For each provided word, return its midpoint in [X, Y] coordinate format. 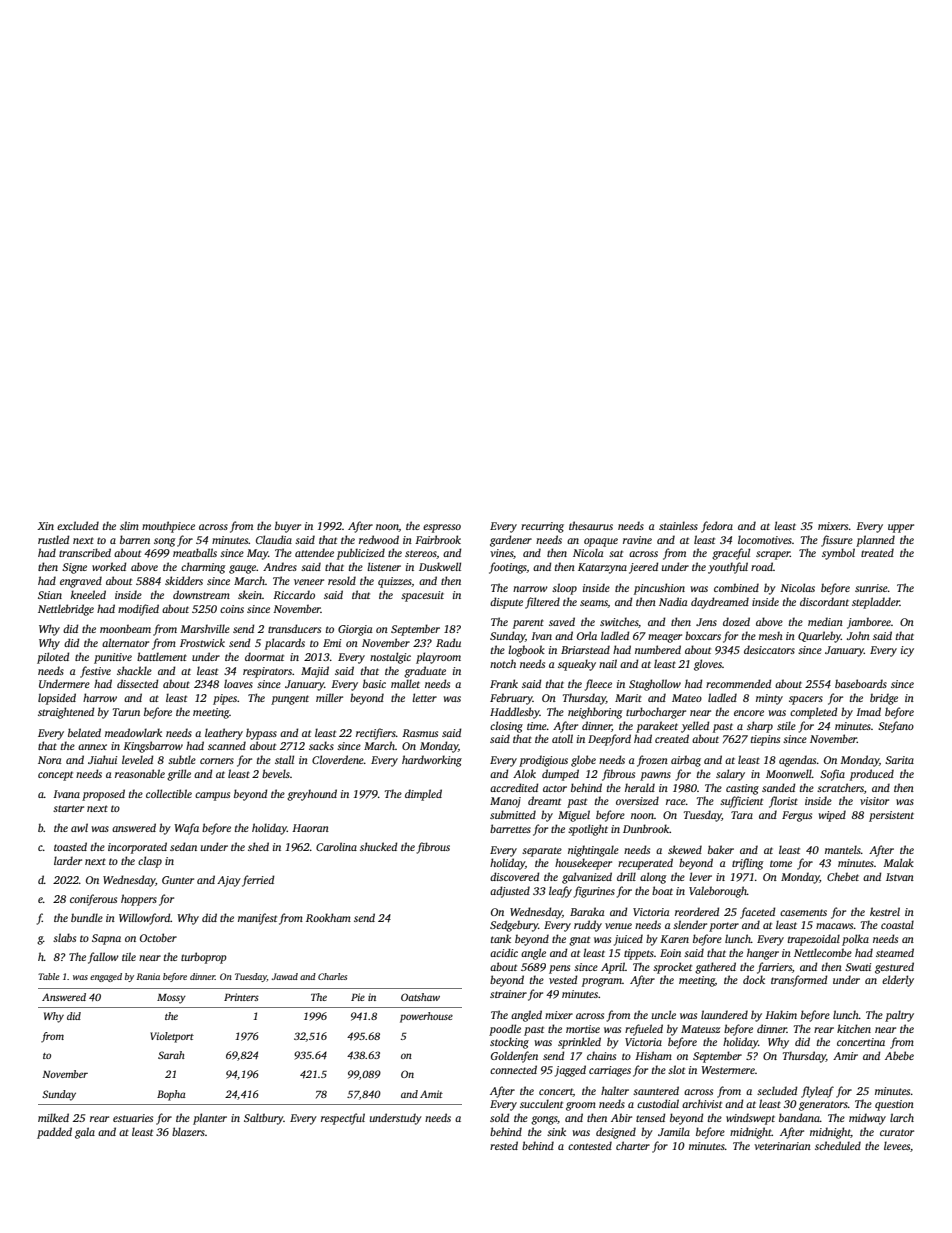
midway [867, 1119]
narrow [530, 589]
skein [250, 594]
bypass [261, 734]
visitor [874, 801]
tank [501, 938]
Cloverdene [338, 759]
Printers [241, 997]
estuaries [133, 1118]
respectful [343, 1119]
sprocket [672, 968]
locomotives [765, 539]
